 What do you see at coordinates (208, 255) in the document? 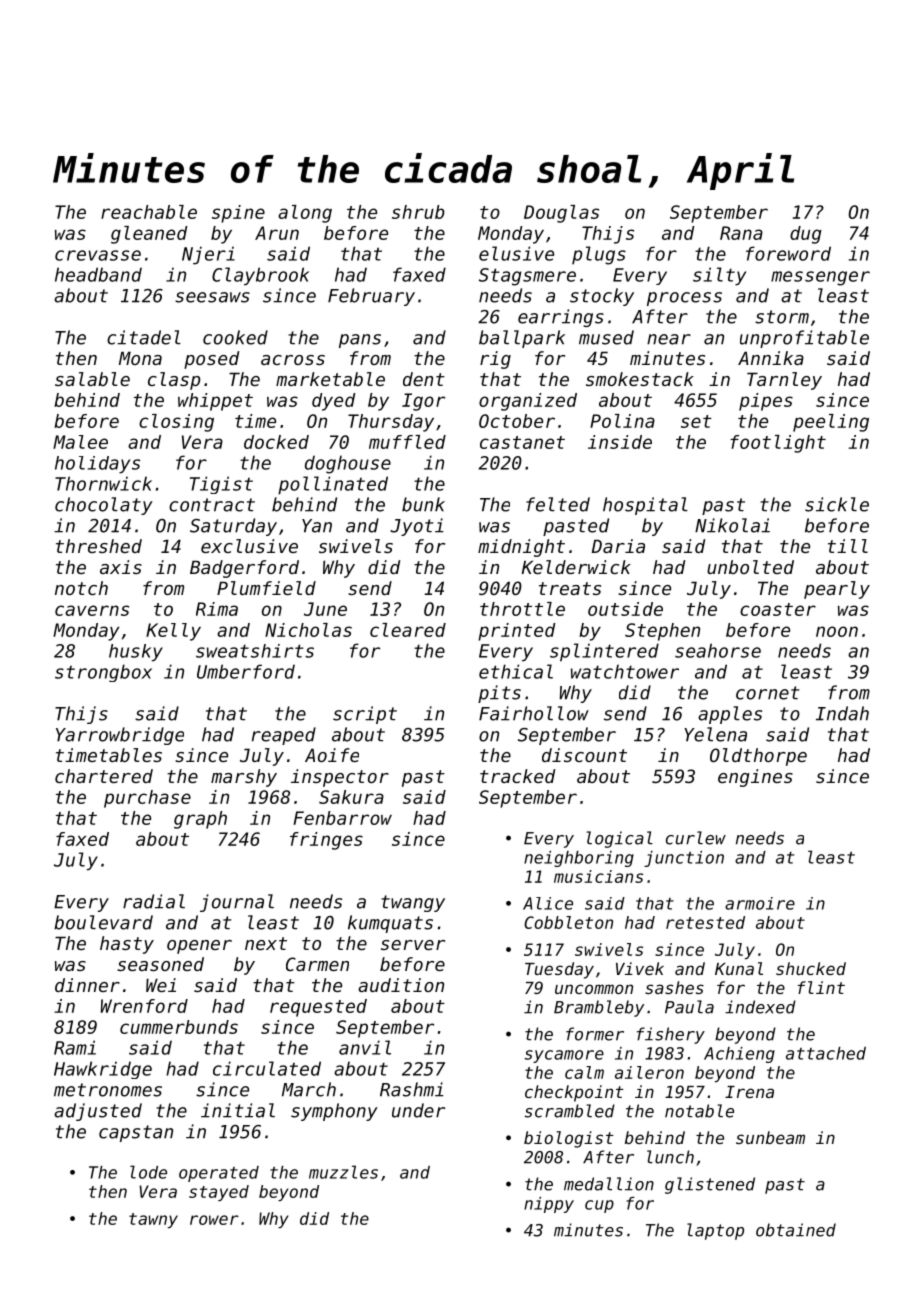
I see `Njeri` at bounding box center [208, 255].
